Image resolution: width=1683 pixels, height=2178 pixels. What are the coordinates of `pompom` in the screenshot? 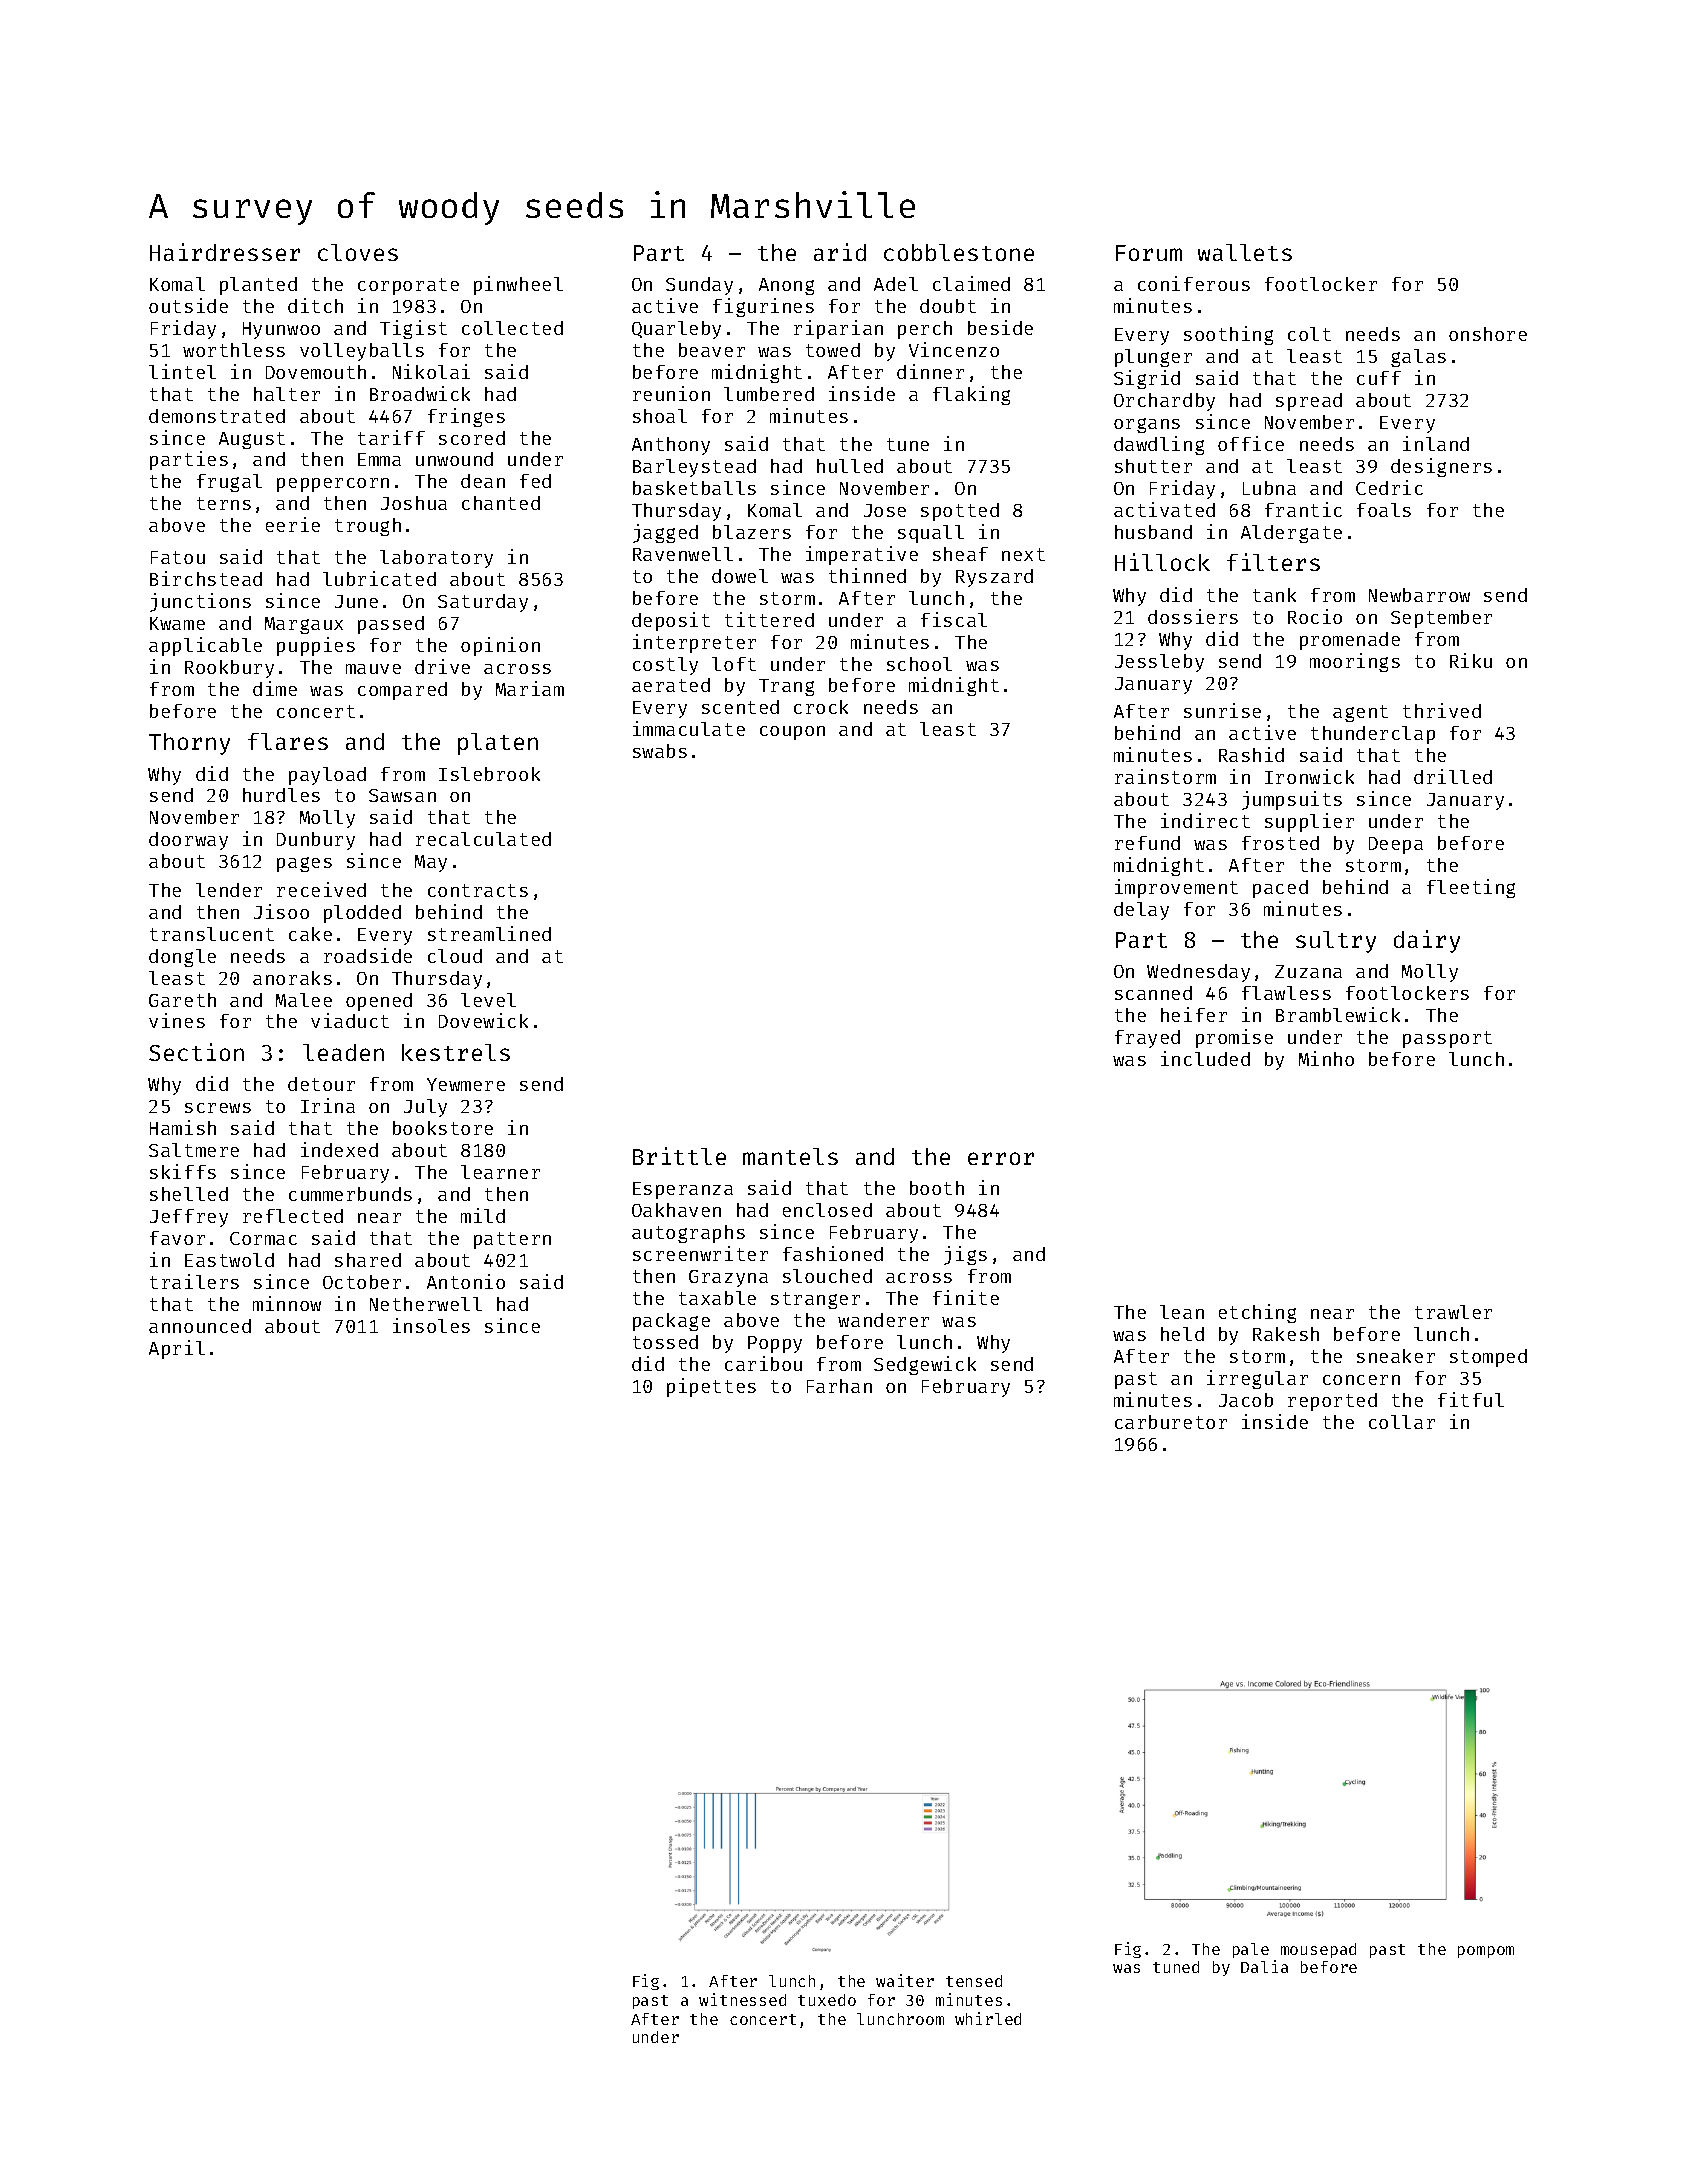 It's located at (1486, 1952).
